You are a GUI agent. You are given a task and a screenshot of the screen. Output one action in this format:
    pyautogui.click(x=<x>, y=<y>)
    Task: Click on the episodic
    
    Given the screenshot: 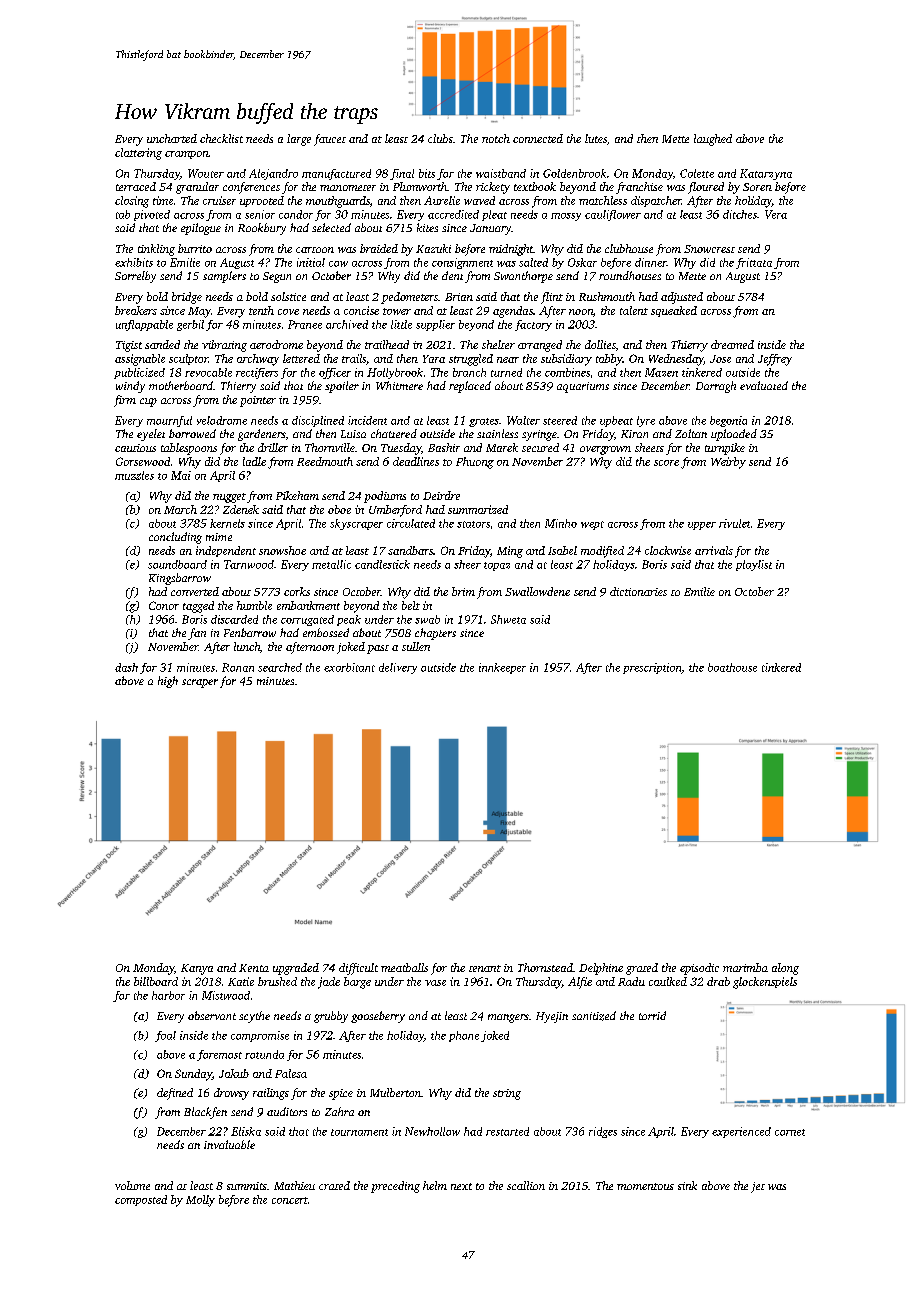 What is the action you would take?
    pyautogui.click(x=699, y=969)
